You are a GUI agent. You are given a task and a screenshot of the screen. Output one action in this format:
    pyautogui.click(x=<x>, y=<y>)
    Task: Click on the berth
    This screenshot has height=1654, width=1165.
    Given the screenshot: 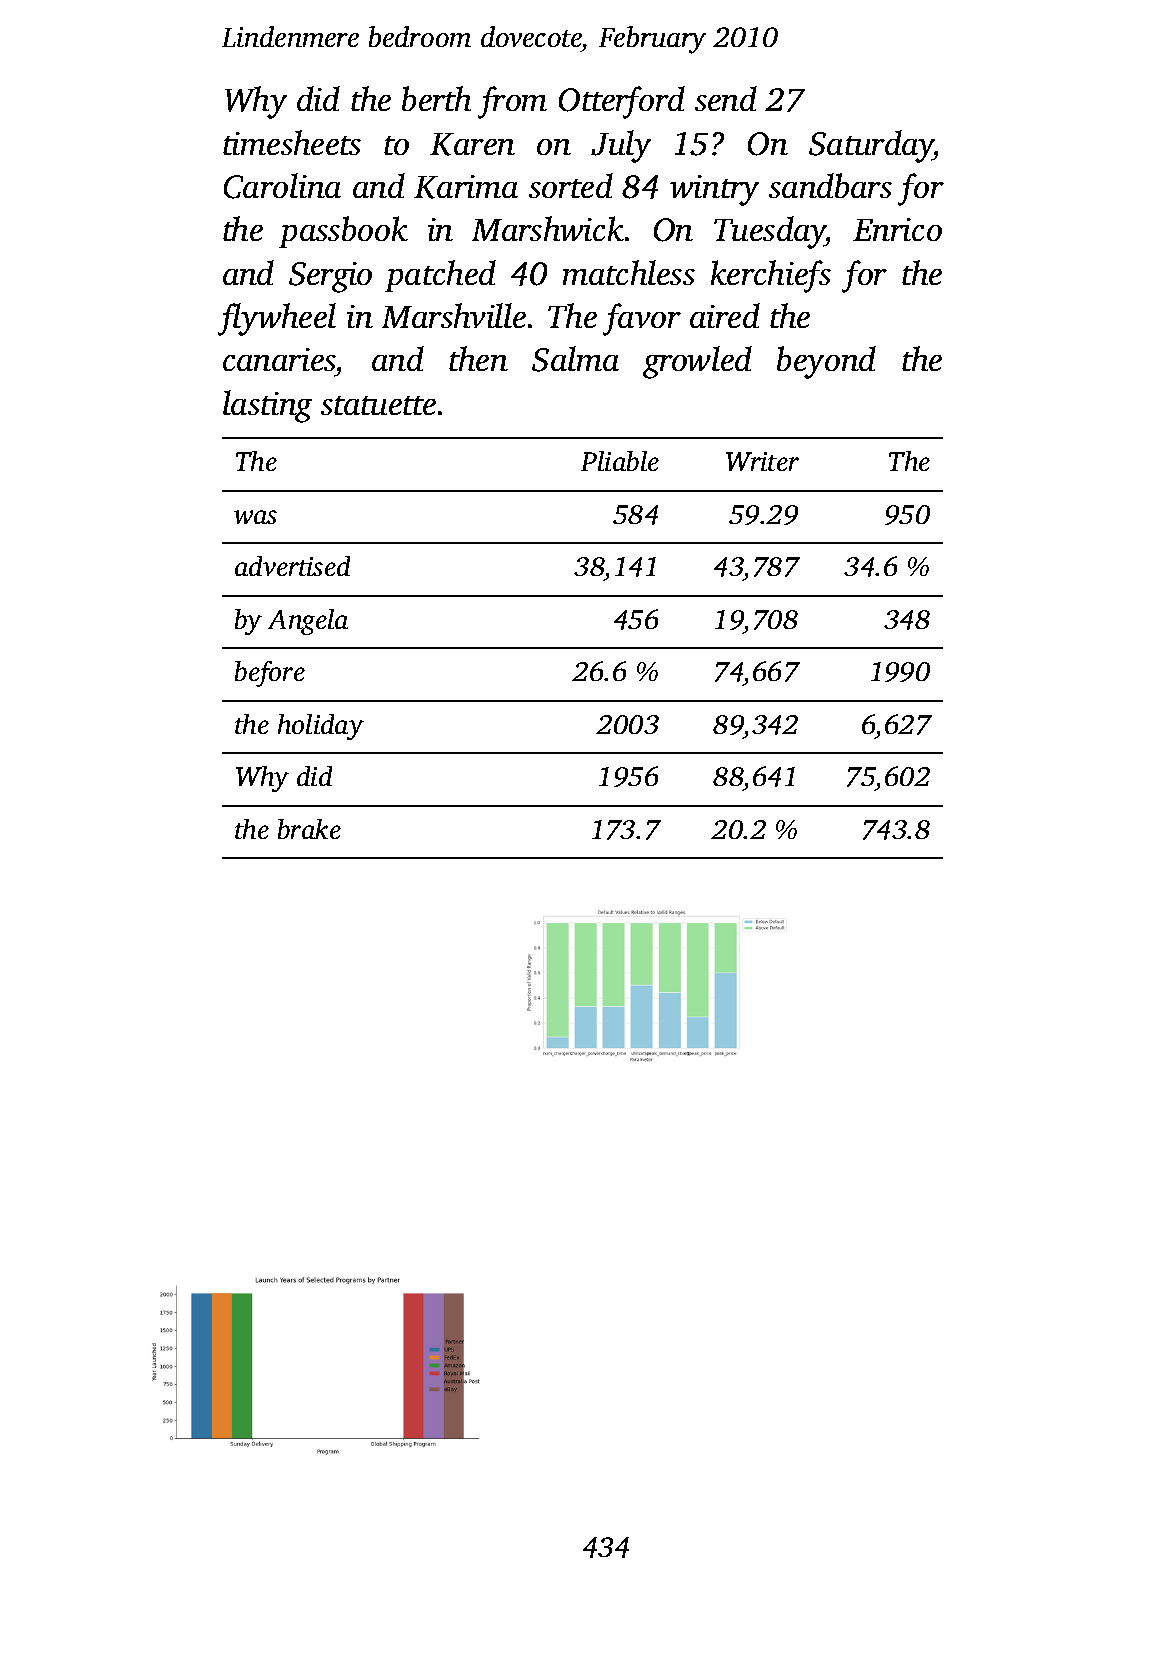 What is the action you would take?
    pyautogui.click(x=436, y=98)
